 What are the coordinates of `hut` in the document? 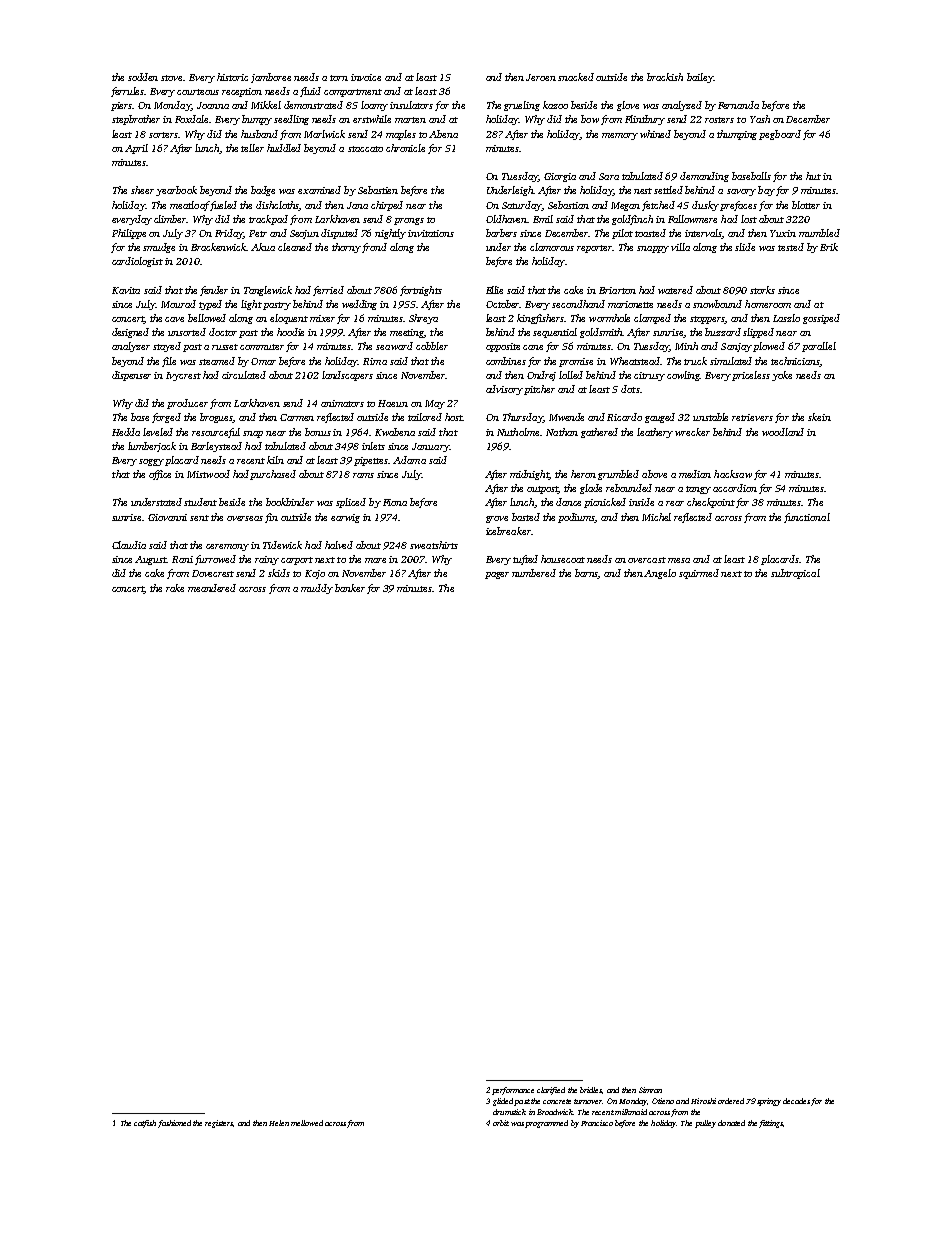 It's located at (813, 176).
